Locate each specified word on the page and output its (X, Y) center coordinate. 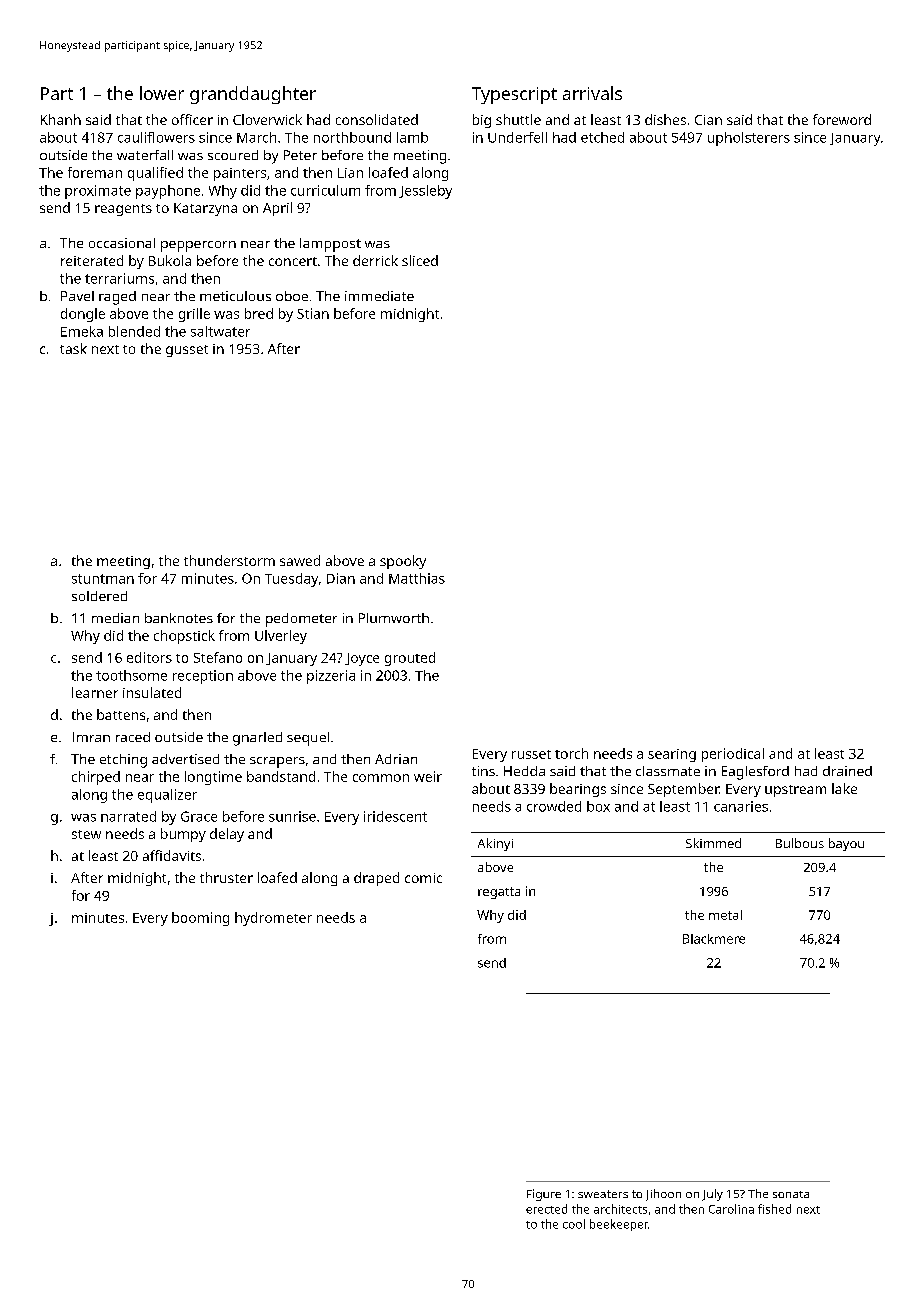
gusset (187, 351)
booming (200, 919)
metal (725, 915)
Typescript (514, 95)
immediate (379, 296)
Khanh (61, 119)
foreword (842, 119)
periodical (733, 755)
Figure (544, 1195)
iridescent (395, 816)
